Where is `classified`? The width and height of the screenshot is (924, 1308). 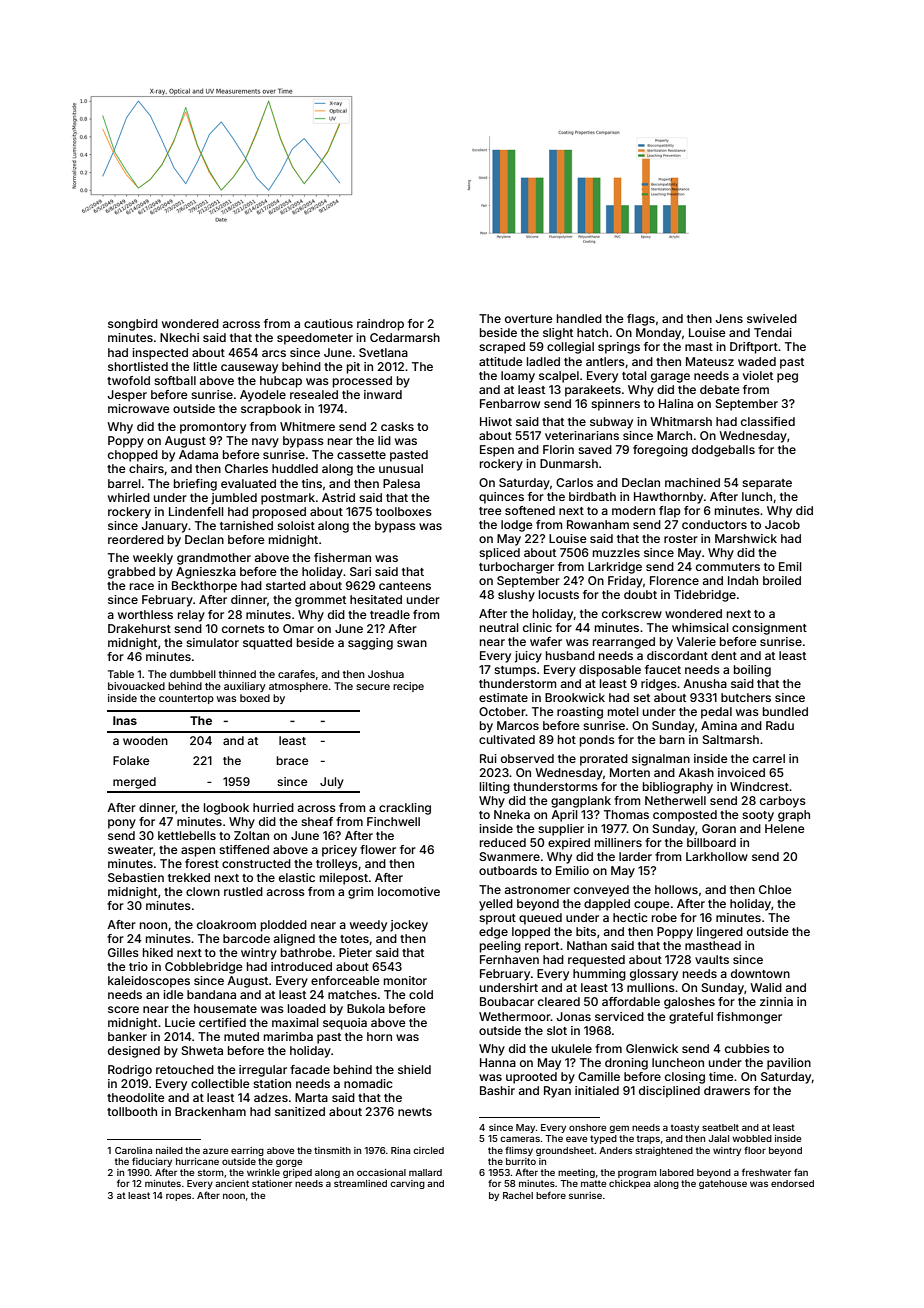
classified is located at coordinates (768, 421).
